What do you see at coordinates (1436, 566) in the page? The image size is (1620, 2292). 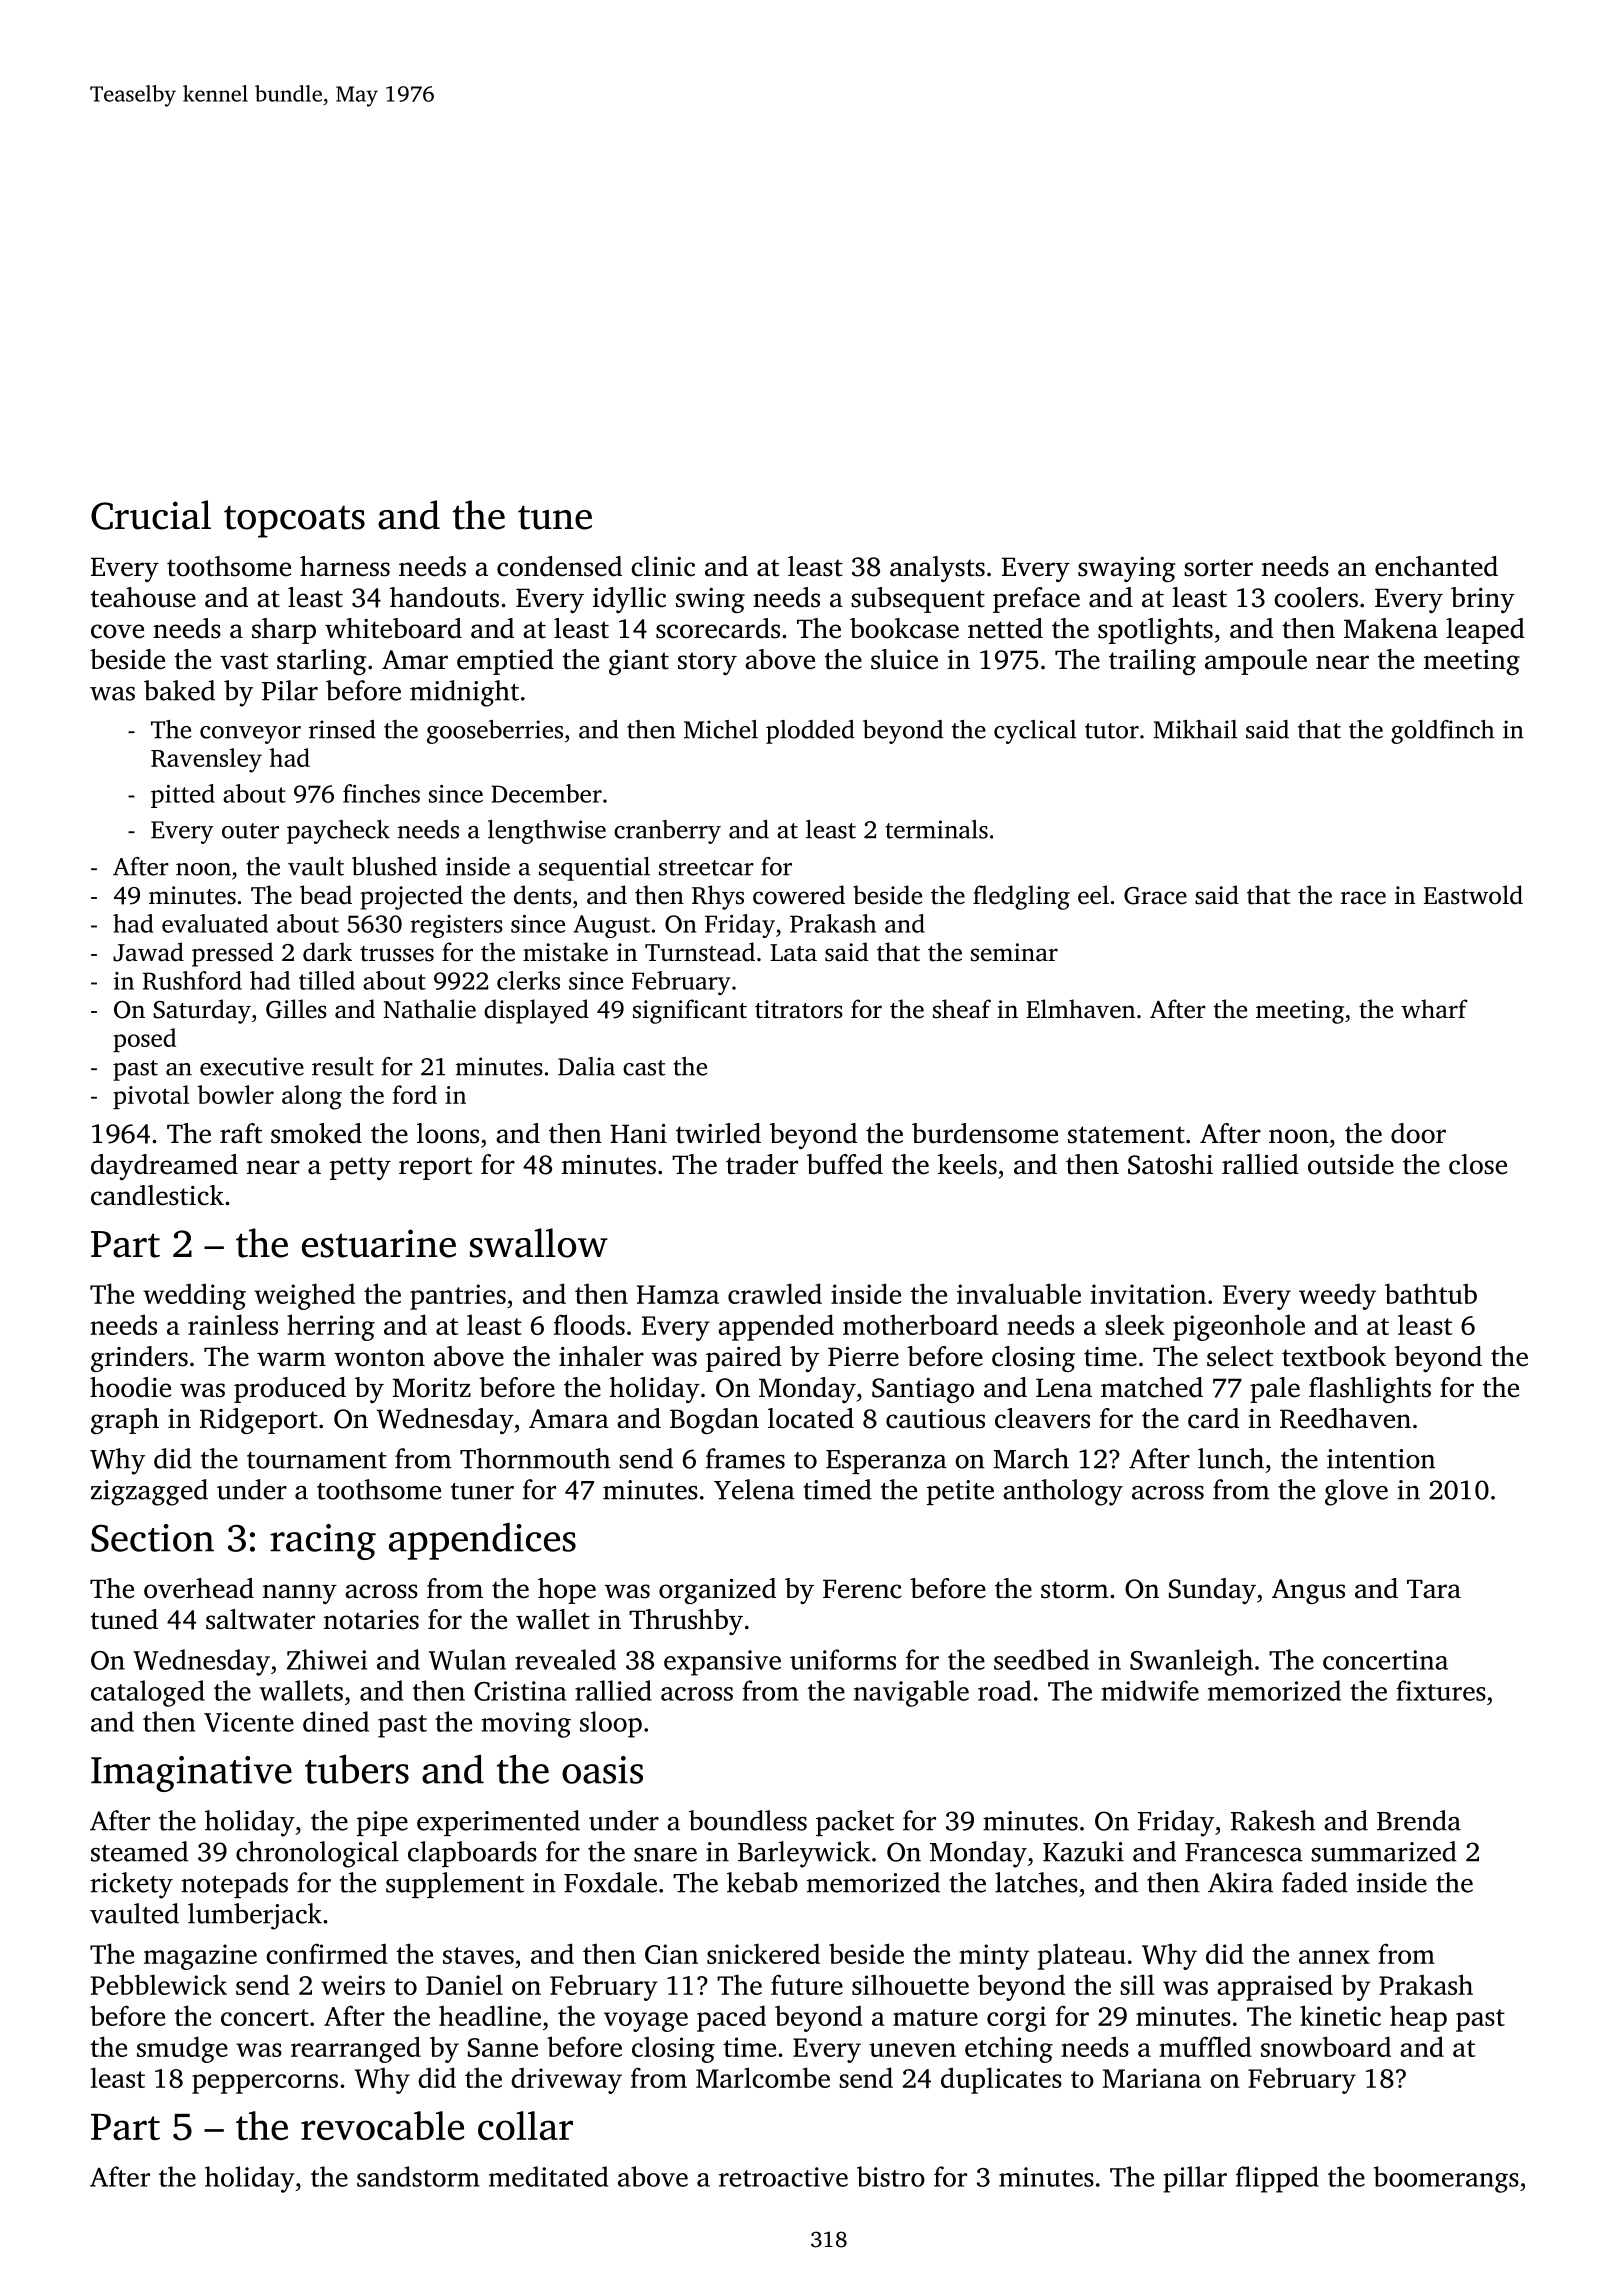 I see `enchanted` at bounding box center [1436, 566].
